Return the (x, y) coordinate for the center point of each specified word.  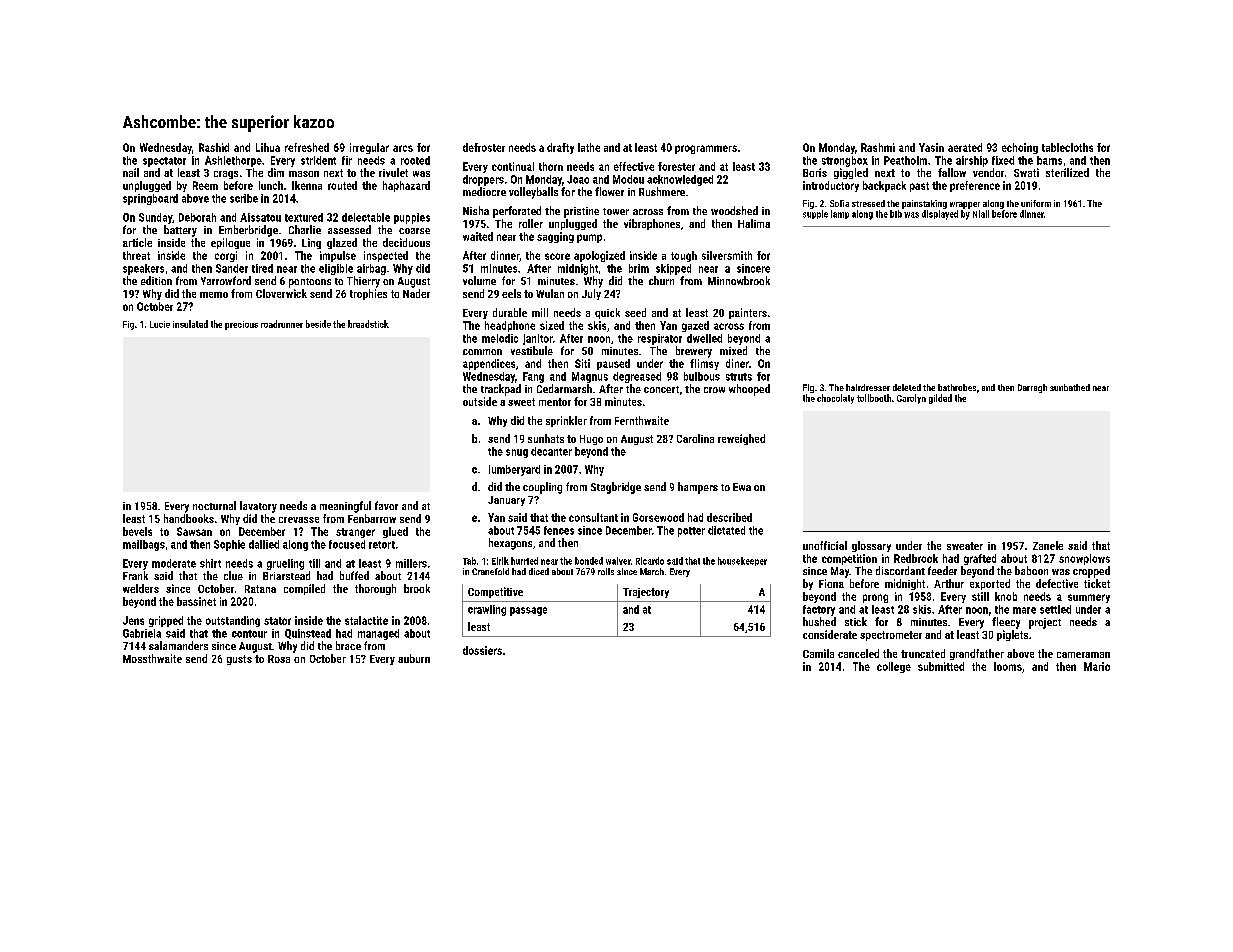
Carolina (695, 438)
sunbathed (1070, 387)
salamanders (178, 645)
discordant (900, 570)
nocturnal (214, 505)
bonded (589, 561)
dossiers (482, 650)
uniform (1036, 203)
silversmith (727, 255)
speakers (143, 269)
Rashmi (878, 147)
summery (1089, 598)
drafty (560, 148)
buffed (354, 575)
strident (318, 160)
